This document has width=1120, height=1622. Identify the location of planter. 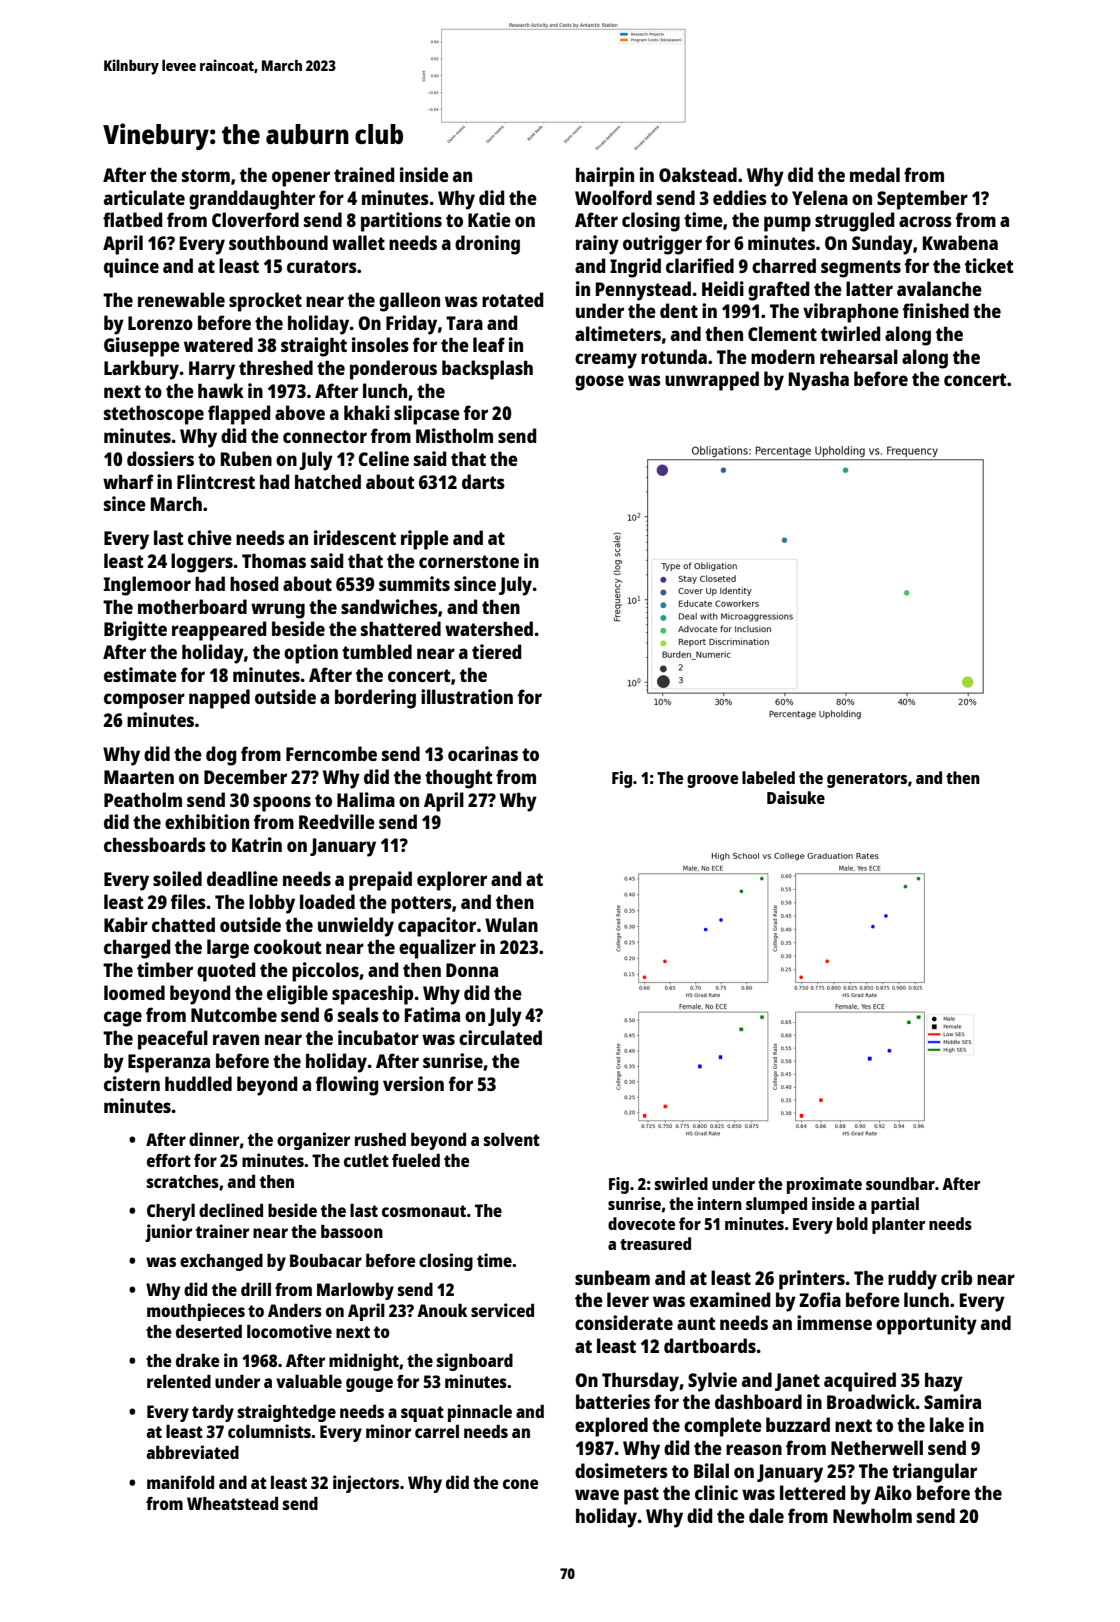
(898, 1225).
